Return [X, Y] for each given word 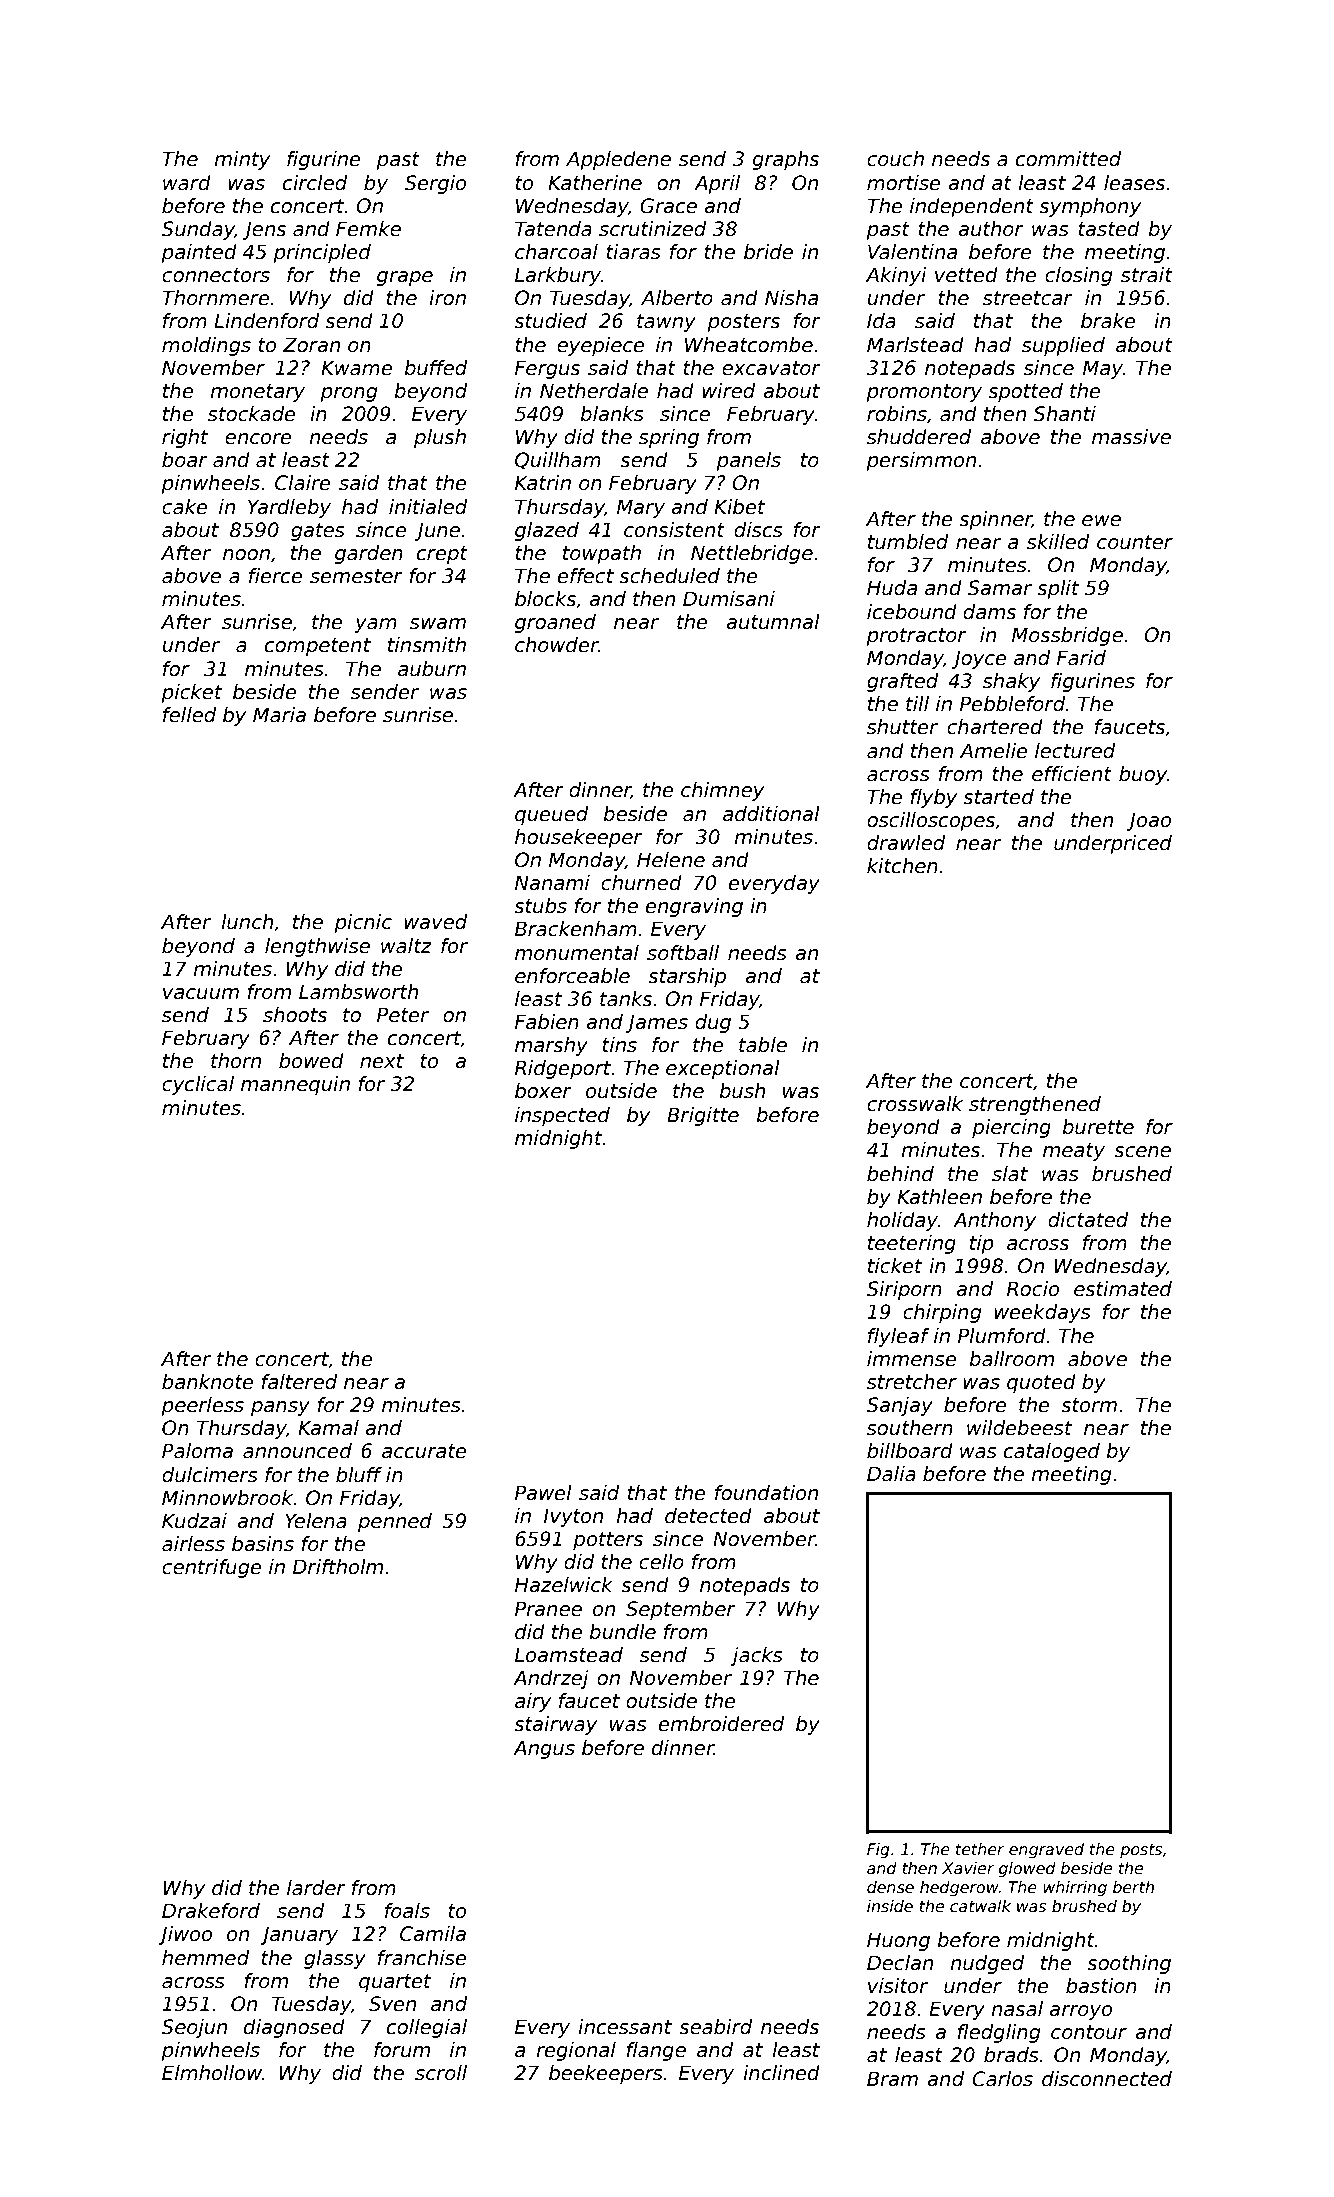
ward [187, 183]
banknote [208, 1382]
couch [895, 159]
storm [1089, 1405]
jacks [757, 1656]
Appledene [618, 160]
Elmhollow [212, 2073]
